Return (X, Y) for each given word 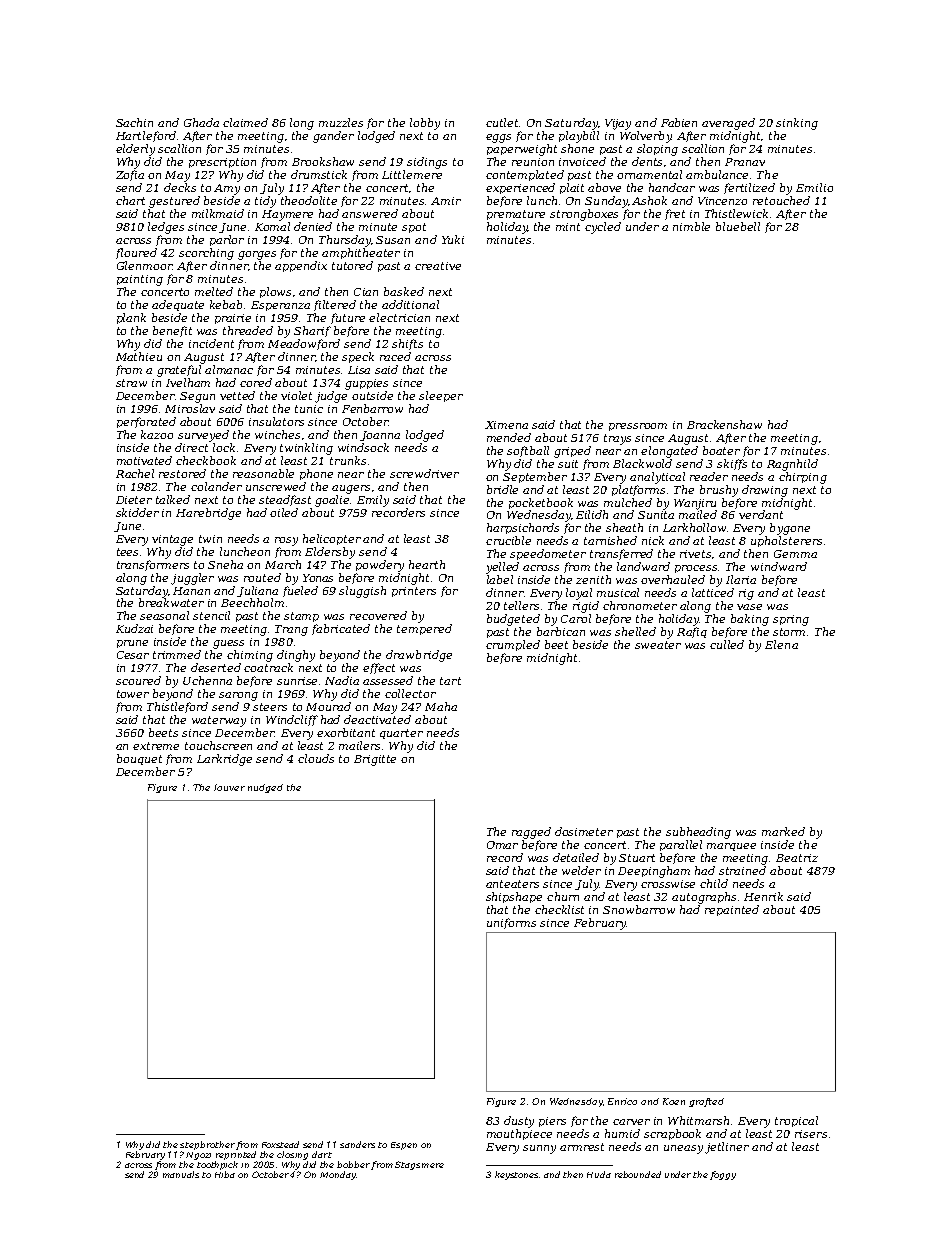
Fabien (679, 122)
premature (516, 215)
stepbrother (207, 1145)
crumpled (513, 645)
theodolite (309, 200)
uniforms (511, 923)
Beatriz (797, 858)
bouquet (139, 759)
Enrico (622, 1101)
